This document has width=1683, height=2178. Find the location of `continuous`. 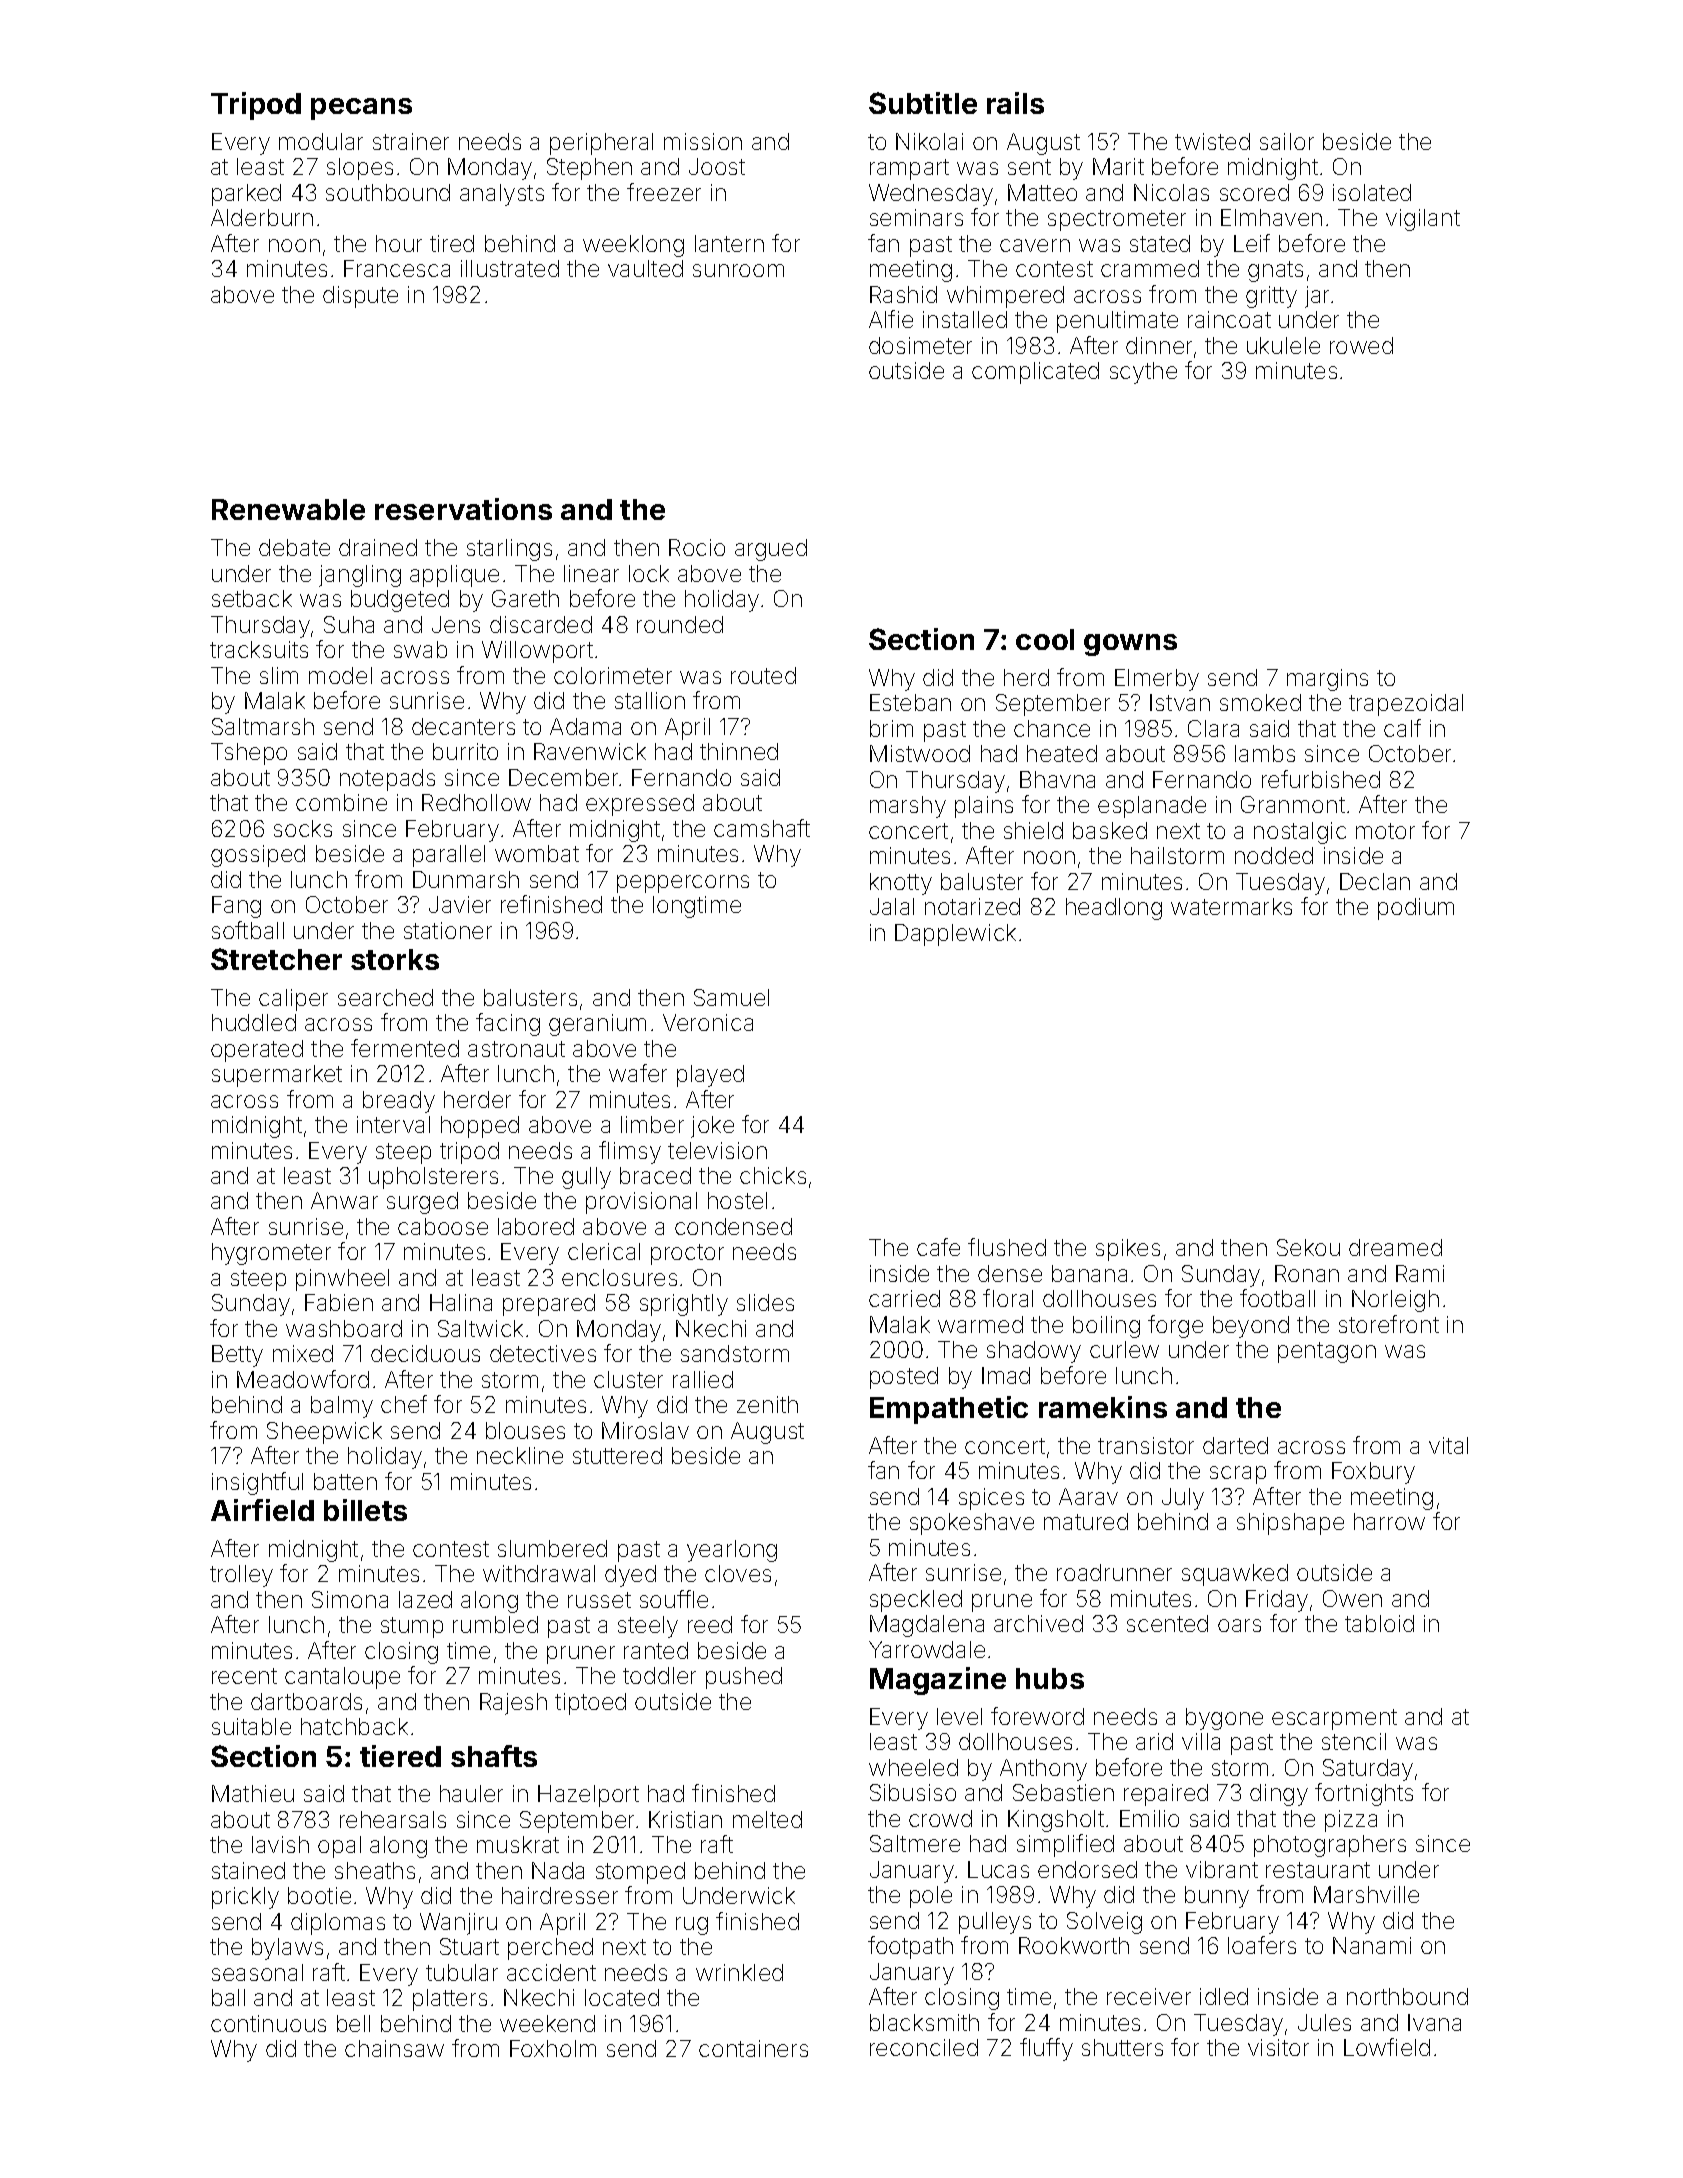

continuous is located at coordinates (268, 2023).
